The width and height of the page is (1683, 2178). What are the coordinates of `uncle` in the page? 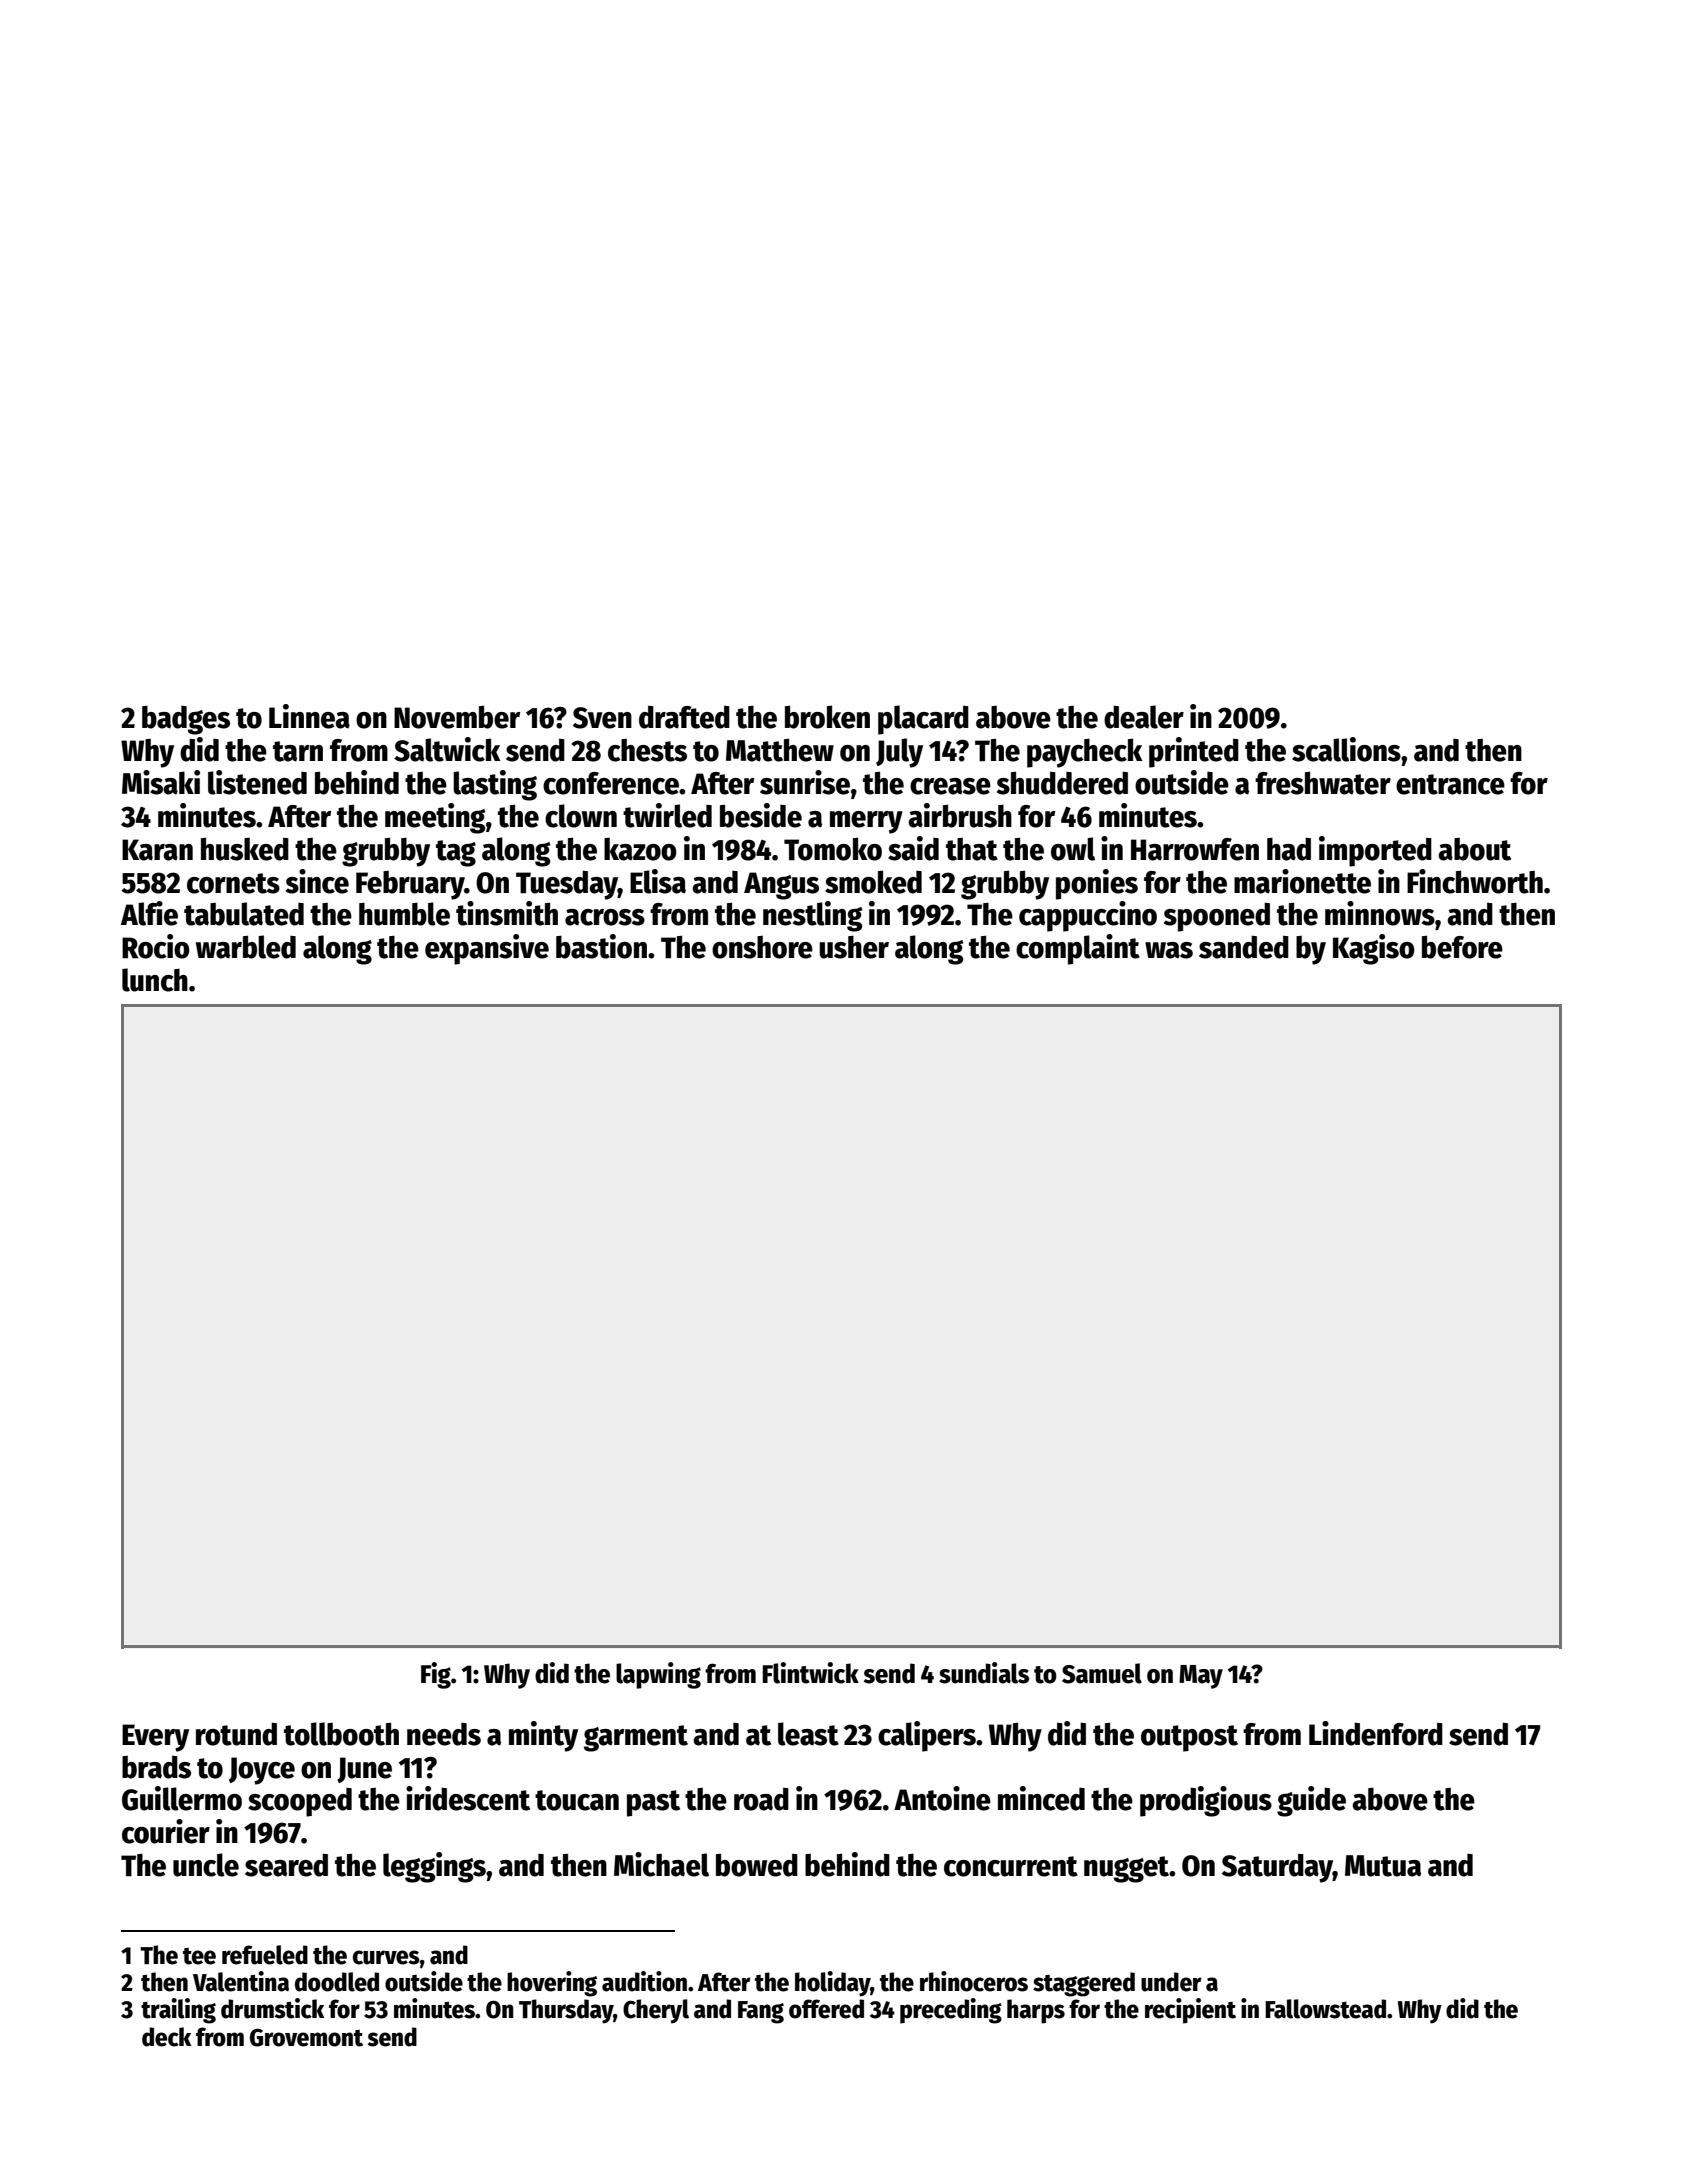 It's located at (206, 1865).
